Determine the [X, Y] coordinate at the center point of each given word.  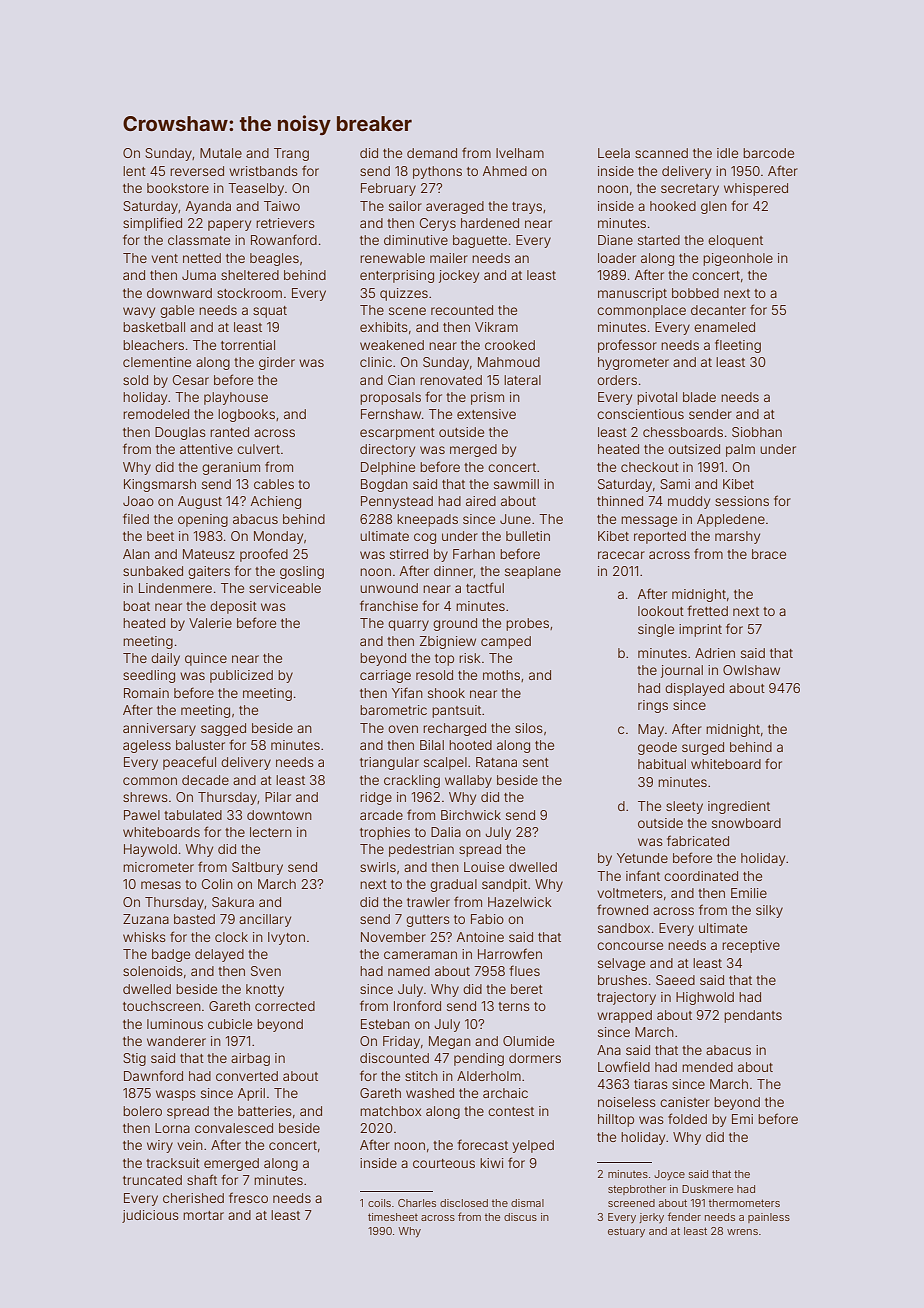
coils [379, 1203]
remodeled [156, 414]
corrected [285, 1006]
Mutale [221, 153]
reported [660, 537]
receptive [751, 946]
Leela [614, 153]
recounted [462, 310]
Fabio [487, 919]
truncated [152, 1180]
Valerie [210, 623]
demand [432, 153]
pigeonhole [738, 259]
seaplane [533, 572]
